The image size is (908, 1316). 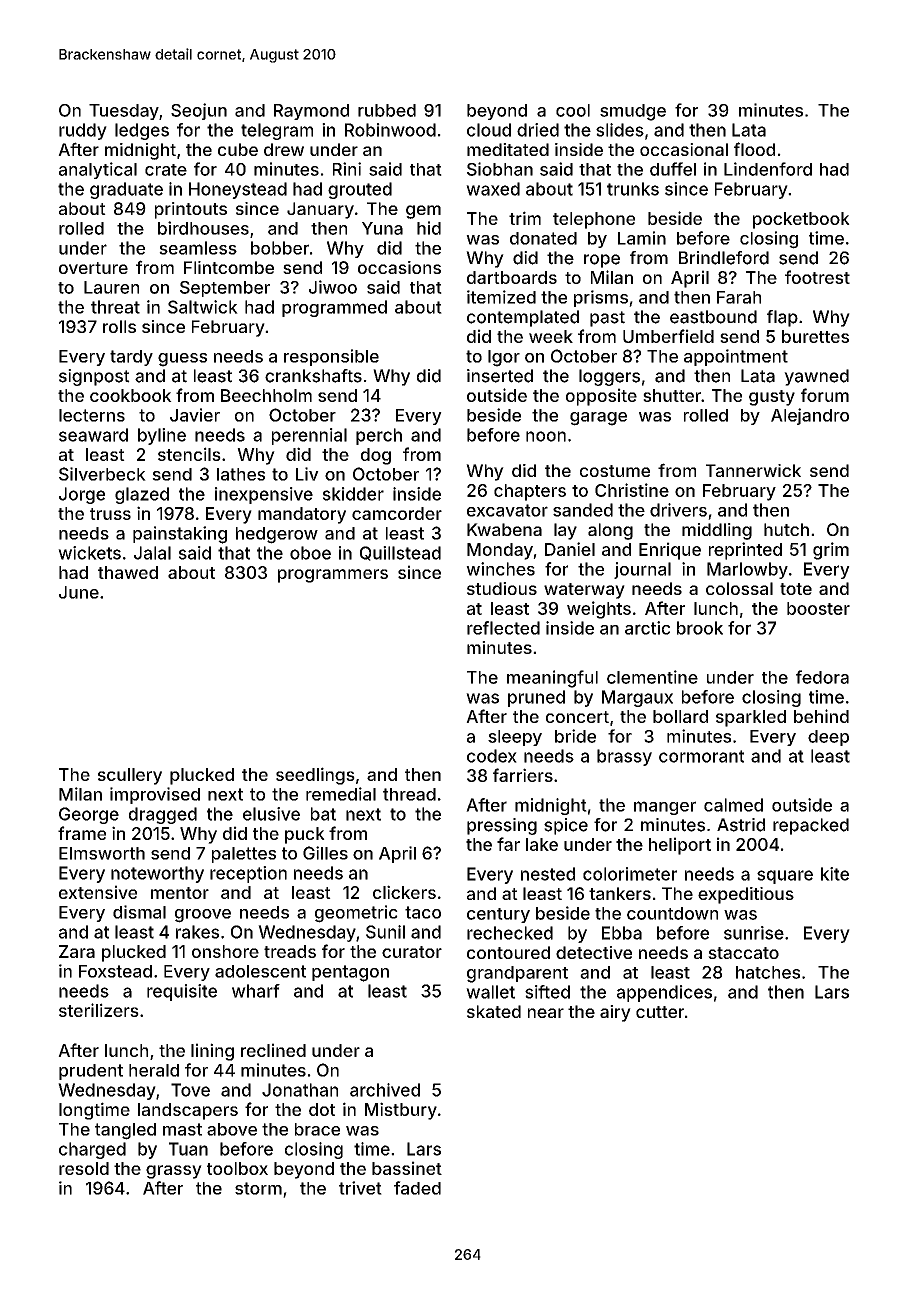 I want to click on pocketbook, so click(x=801, y=220).
